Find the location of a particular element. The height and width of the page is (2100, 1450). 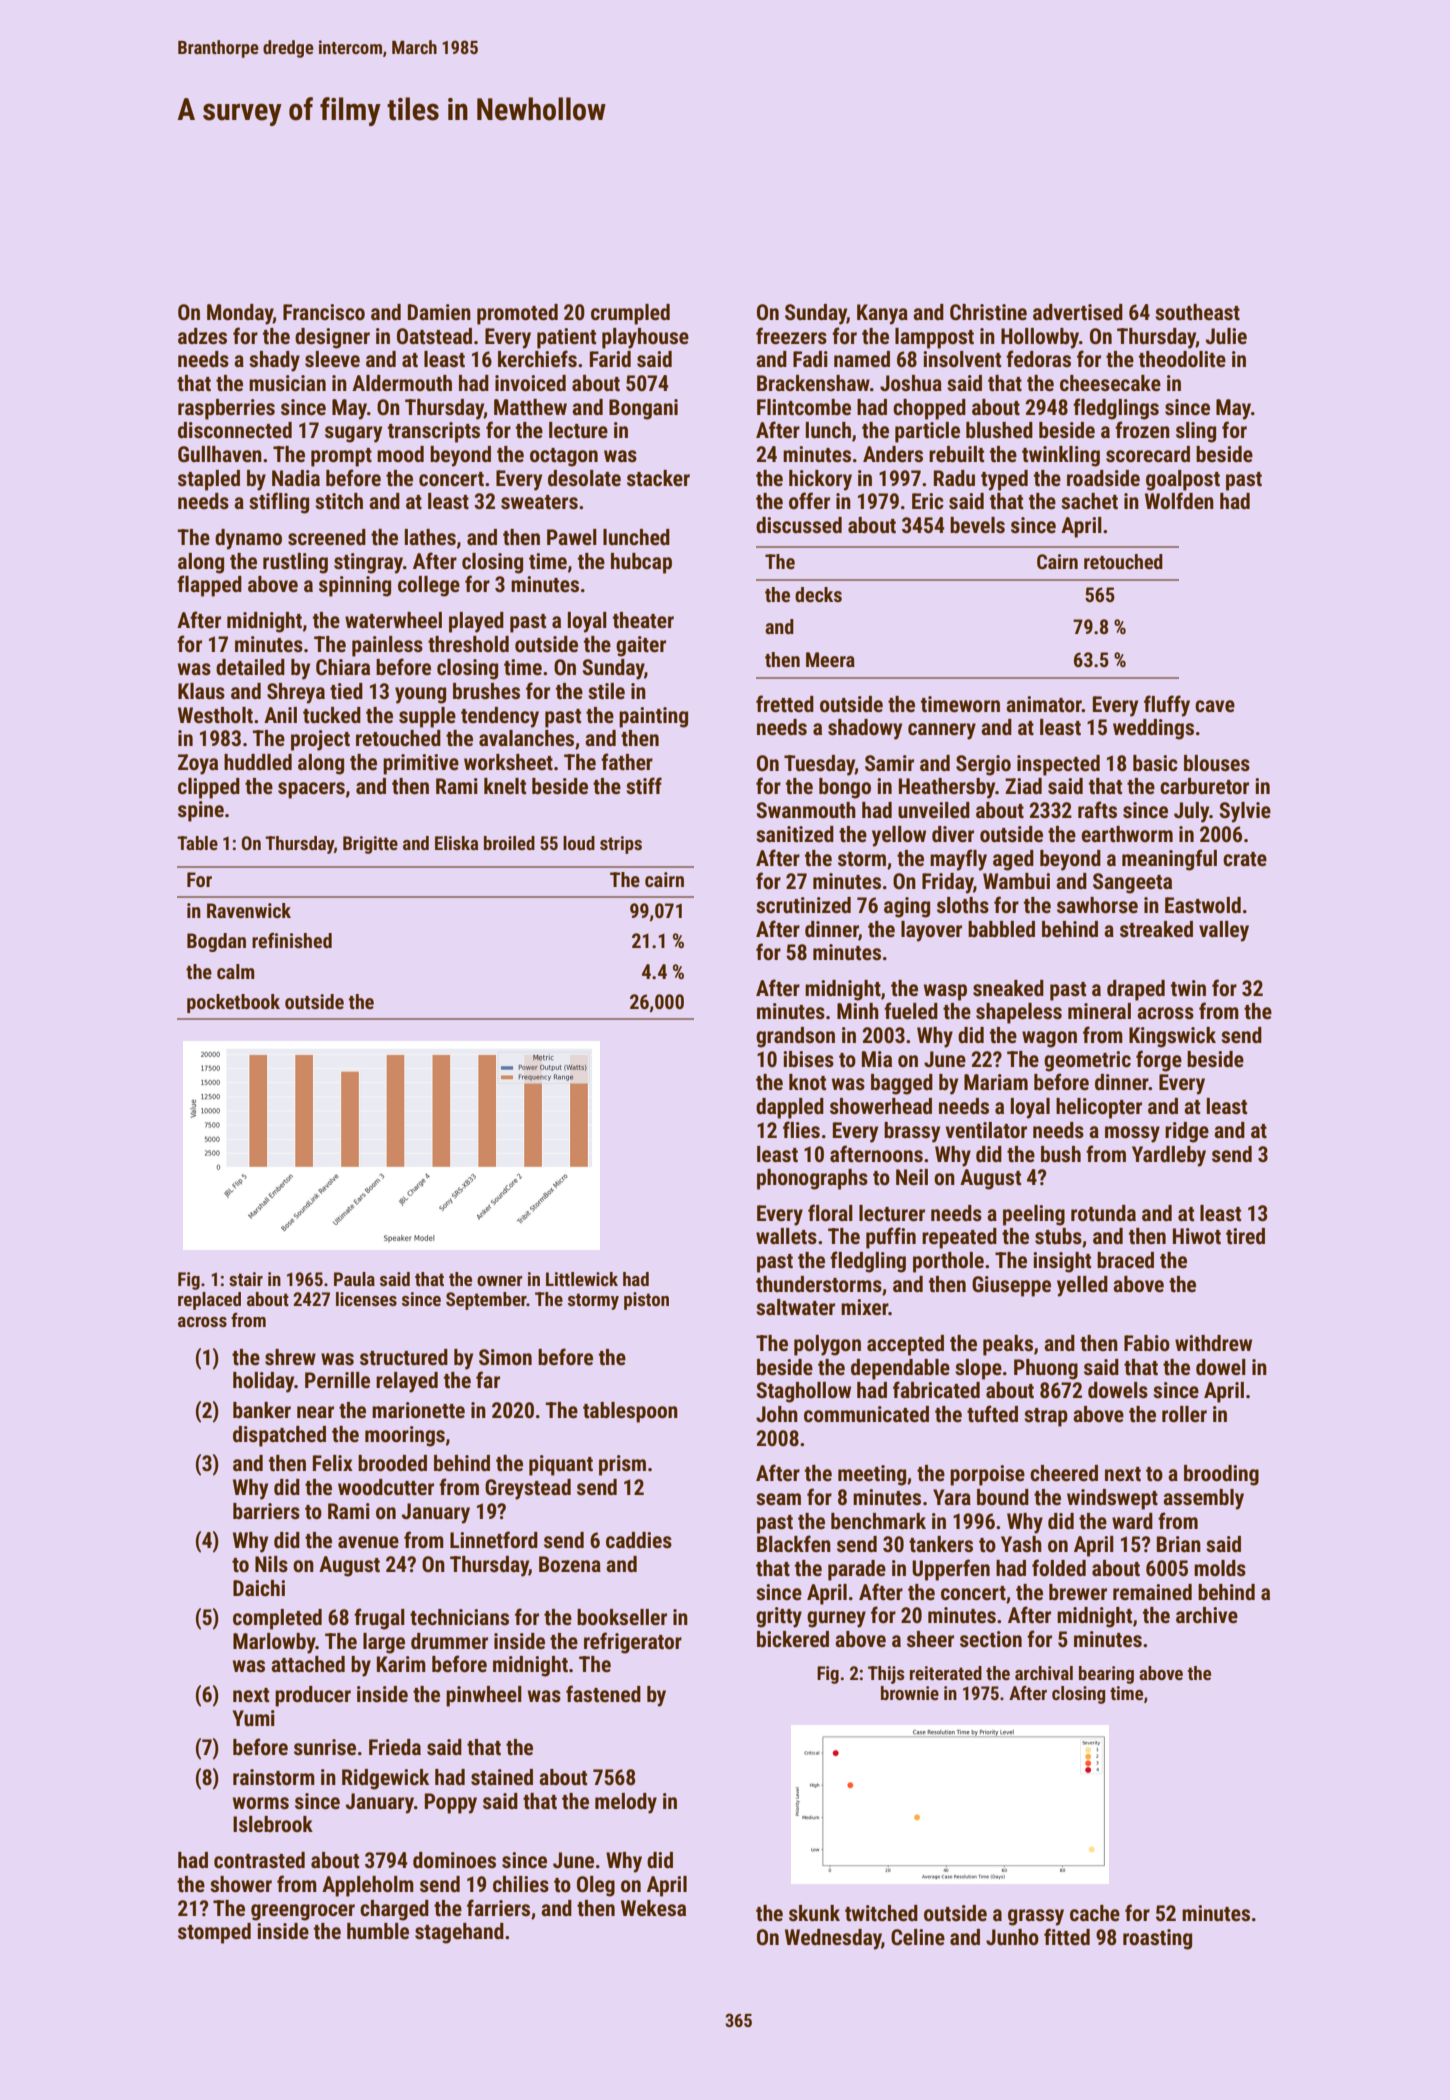

clipped is located at coordinates (209, 788).
